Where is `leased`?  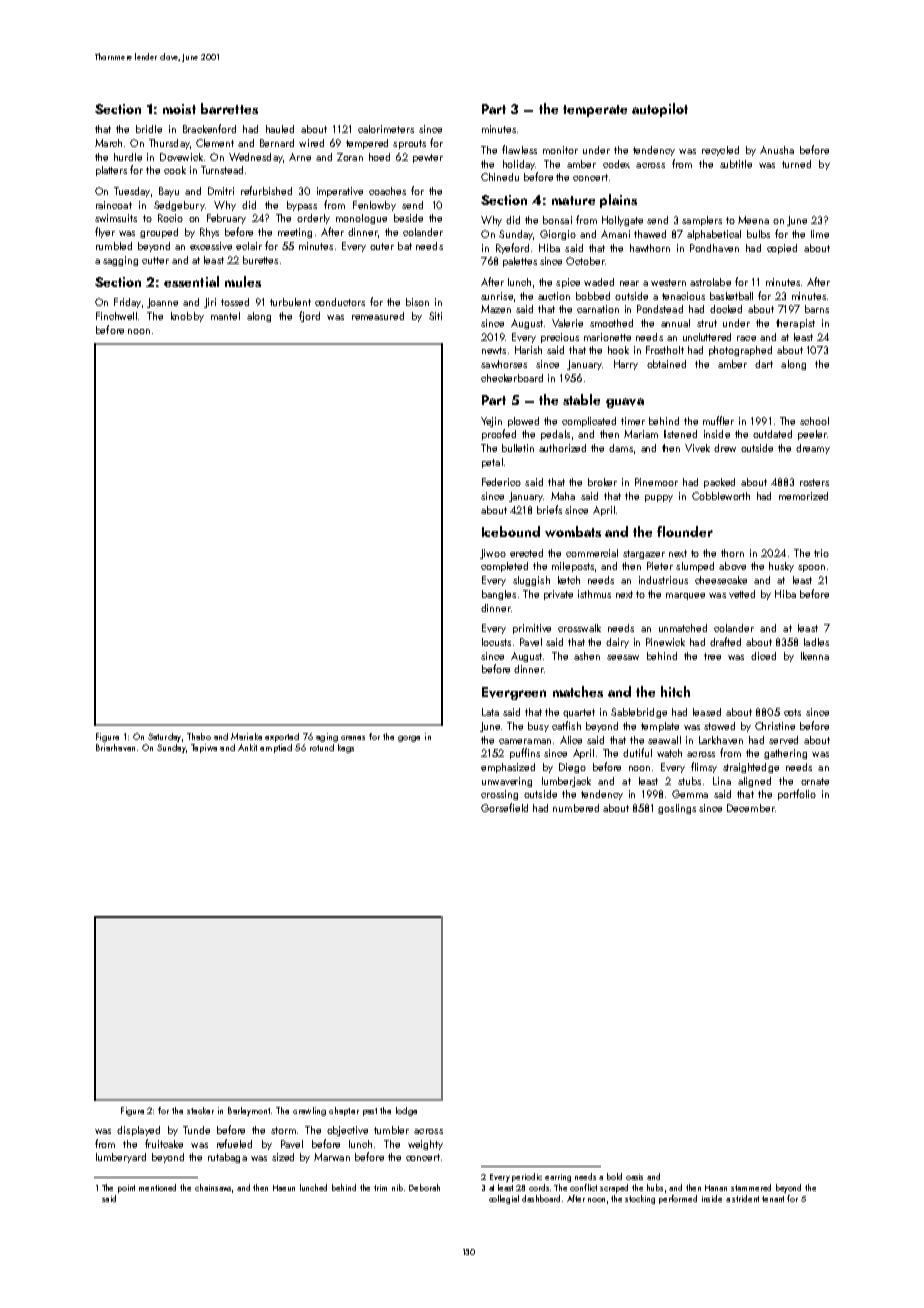
leased is located at coordinates (707, 712).
